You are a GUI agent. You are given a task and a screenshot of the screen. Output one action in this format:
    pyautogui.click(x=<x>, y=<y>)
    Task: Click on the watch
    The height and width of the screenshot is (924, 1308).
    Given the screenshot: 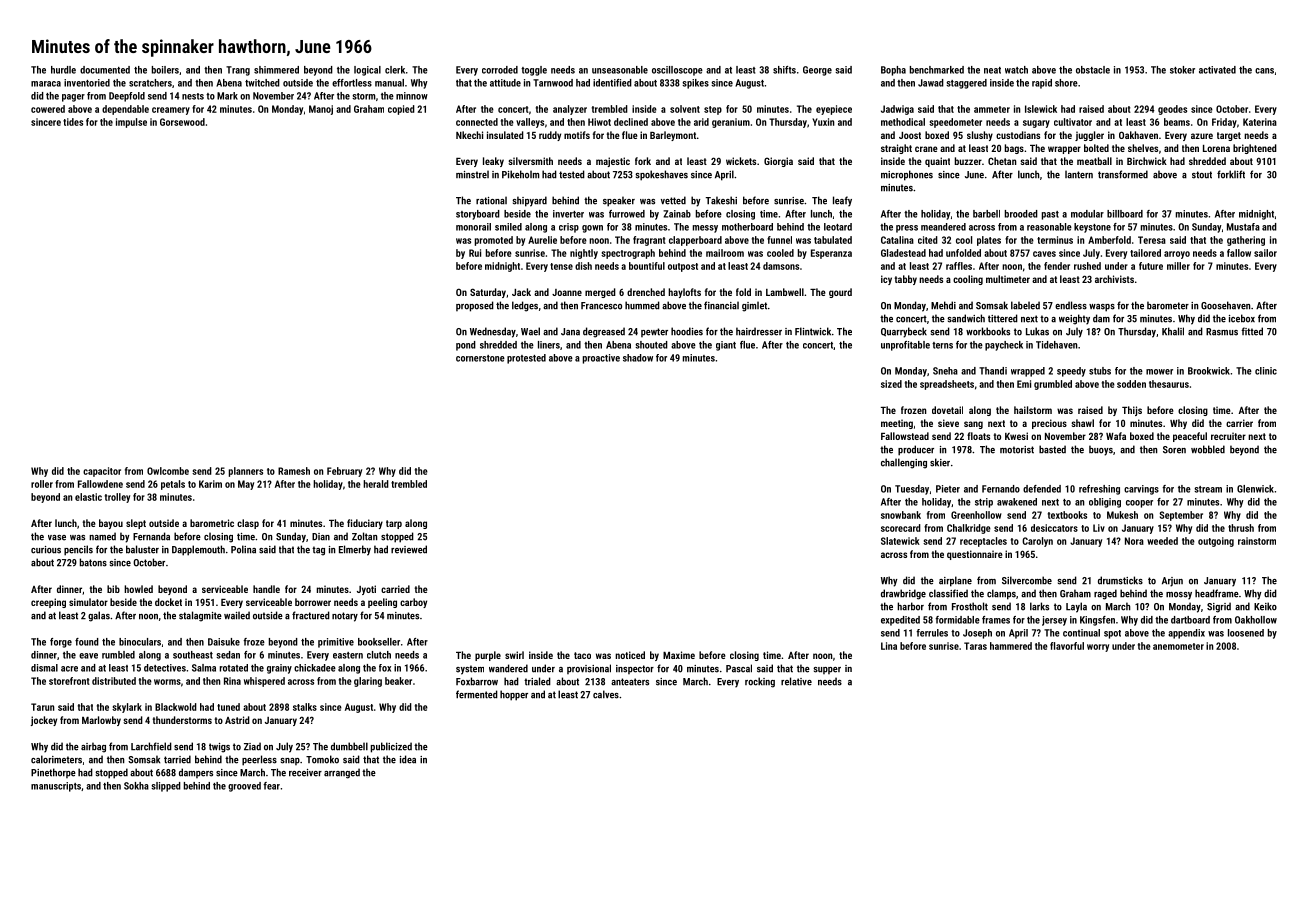 What is the action you would take?
    pyautogui.click(x=1016, y=70)
